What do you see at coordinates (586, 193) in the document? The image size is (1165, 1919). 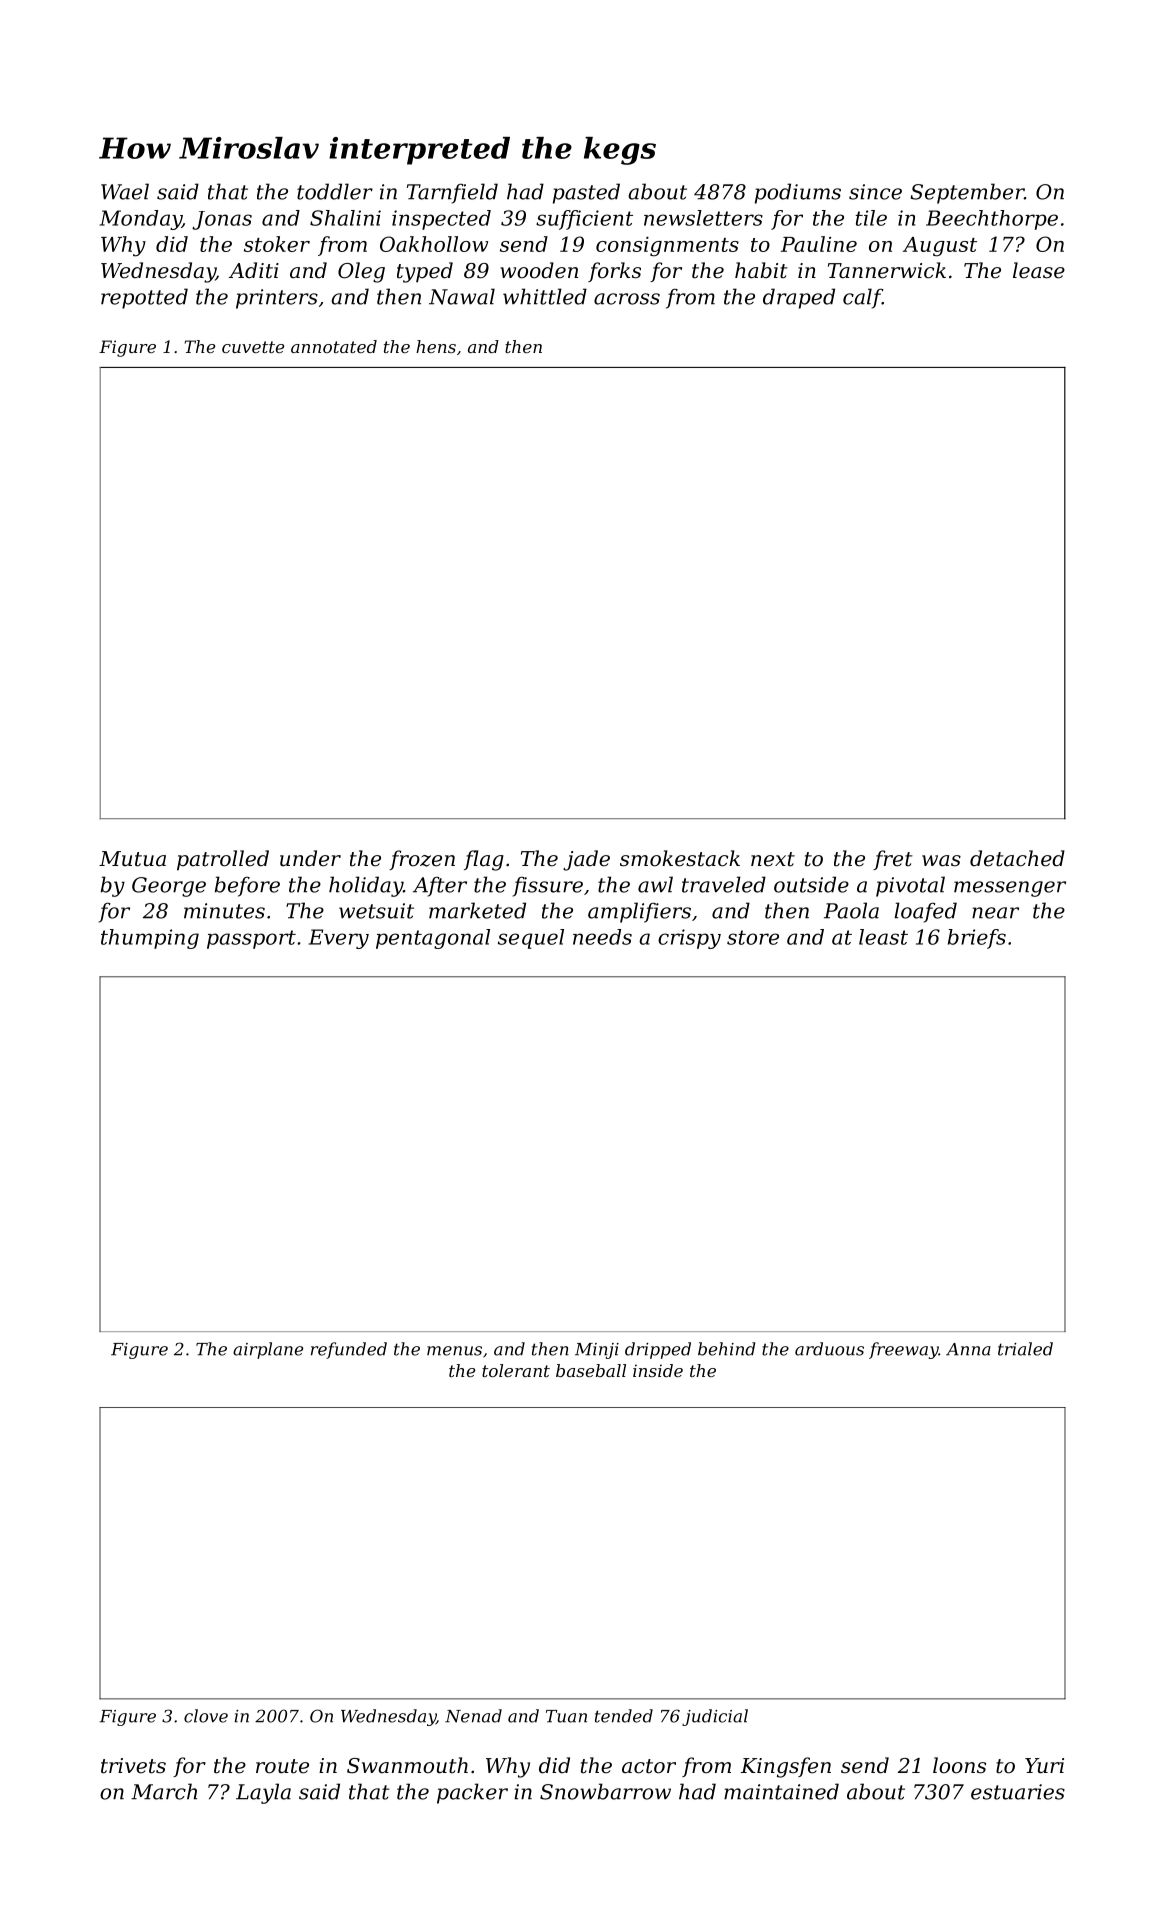 I see `pasted` at bounding box center [586, 193].
